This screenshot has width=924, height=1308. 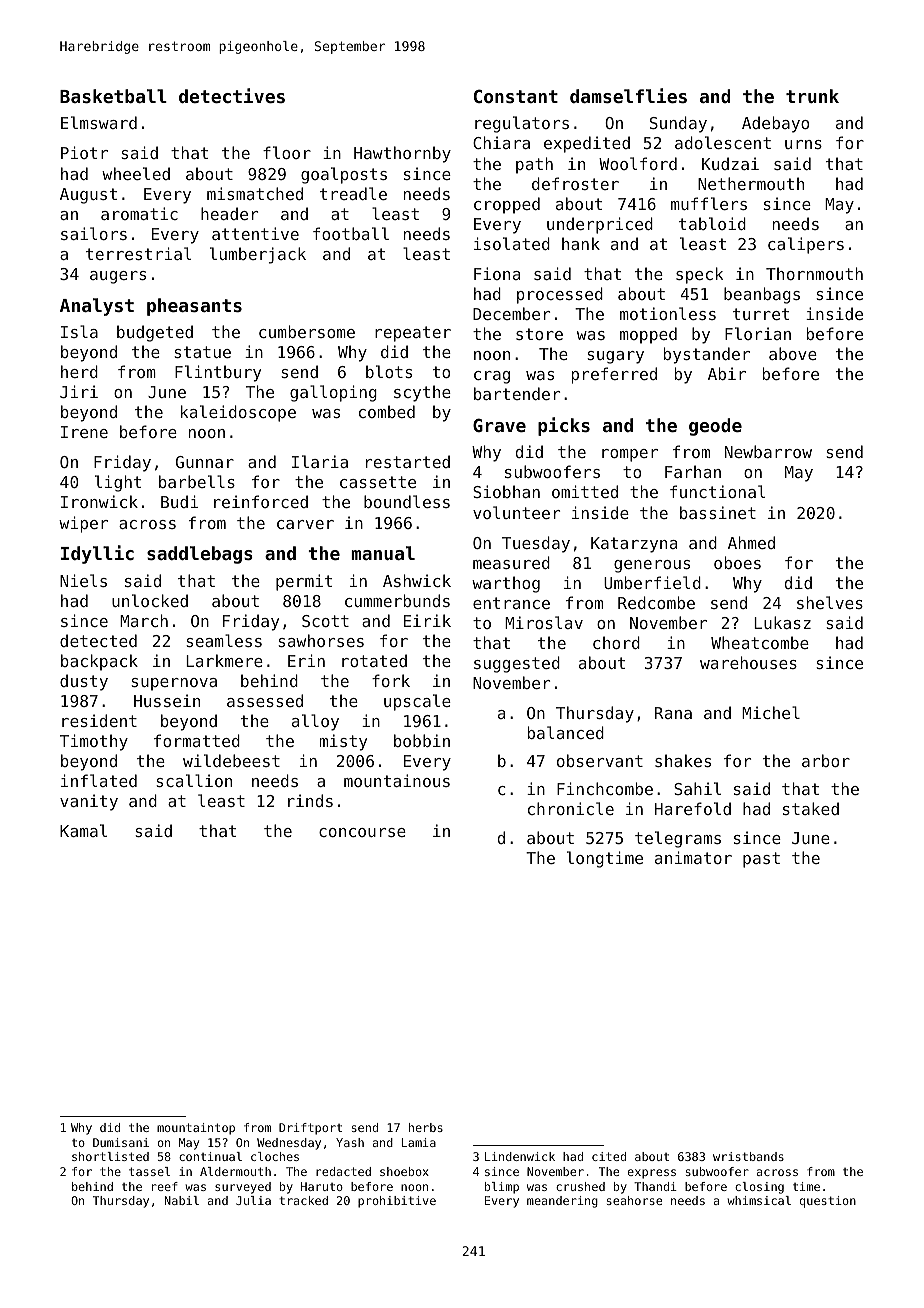 I want to click on detectives, so click(x=232, y=95).
